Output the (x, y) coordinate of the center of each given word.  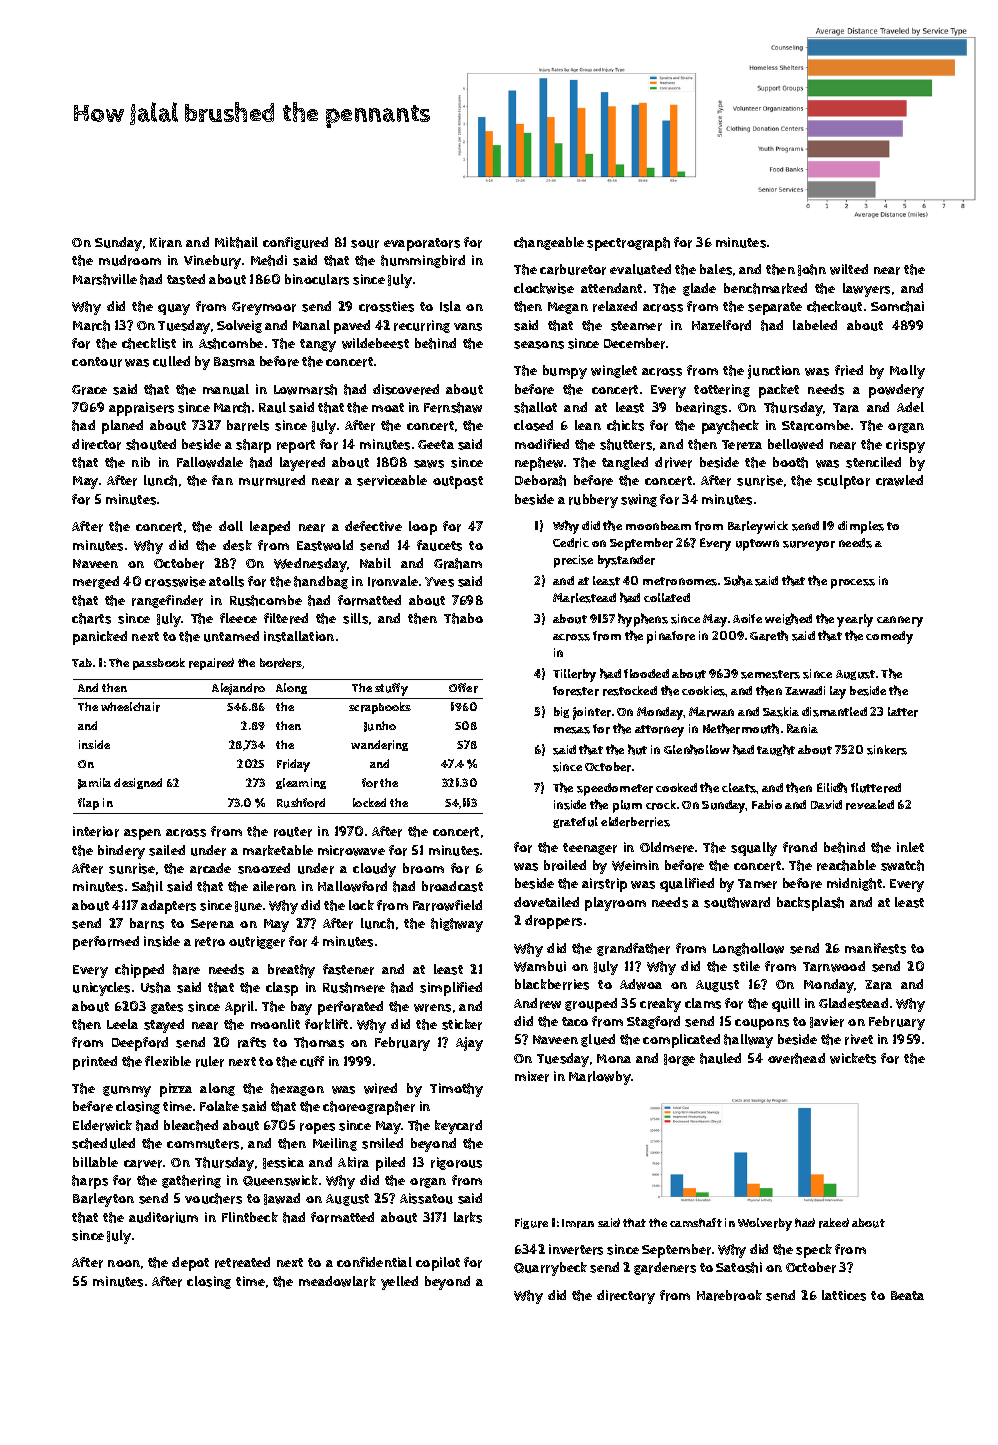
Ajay (469, 1044)
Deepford (140, 1044)
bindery (121, 852)
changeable (549, 243)
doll (231, 526)
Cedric (571, 543)
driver (673, 462)
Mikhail (236, 242)
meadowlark (337, 1281)
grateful (575, 822)
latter (903, 712)
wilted (849, 269)
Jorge (679, 1060)
